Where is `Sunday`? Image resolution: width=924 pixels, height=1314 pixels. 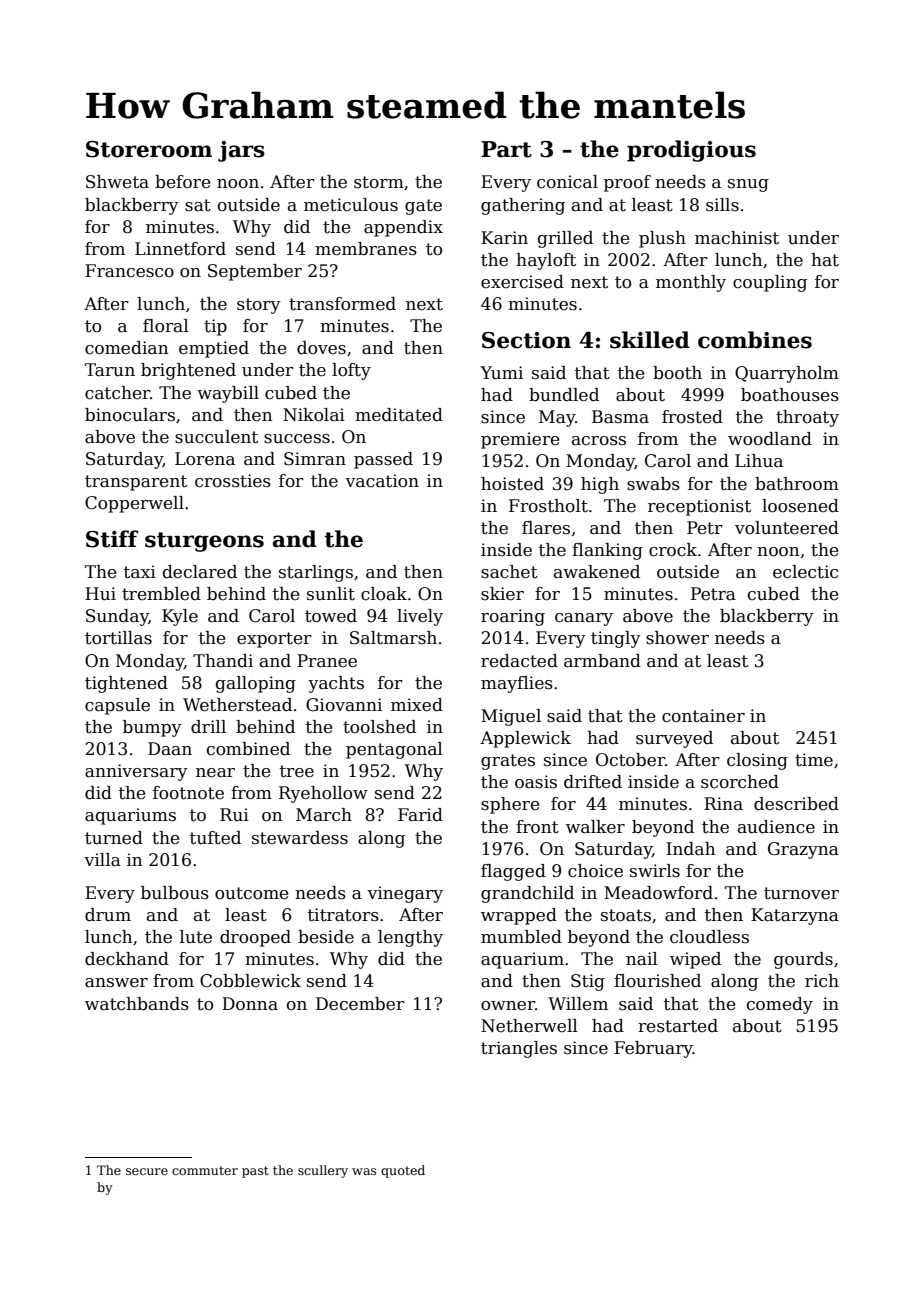 Sunday is located at coordinates (117, 617).
